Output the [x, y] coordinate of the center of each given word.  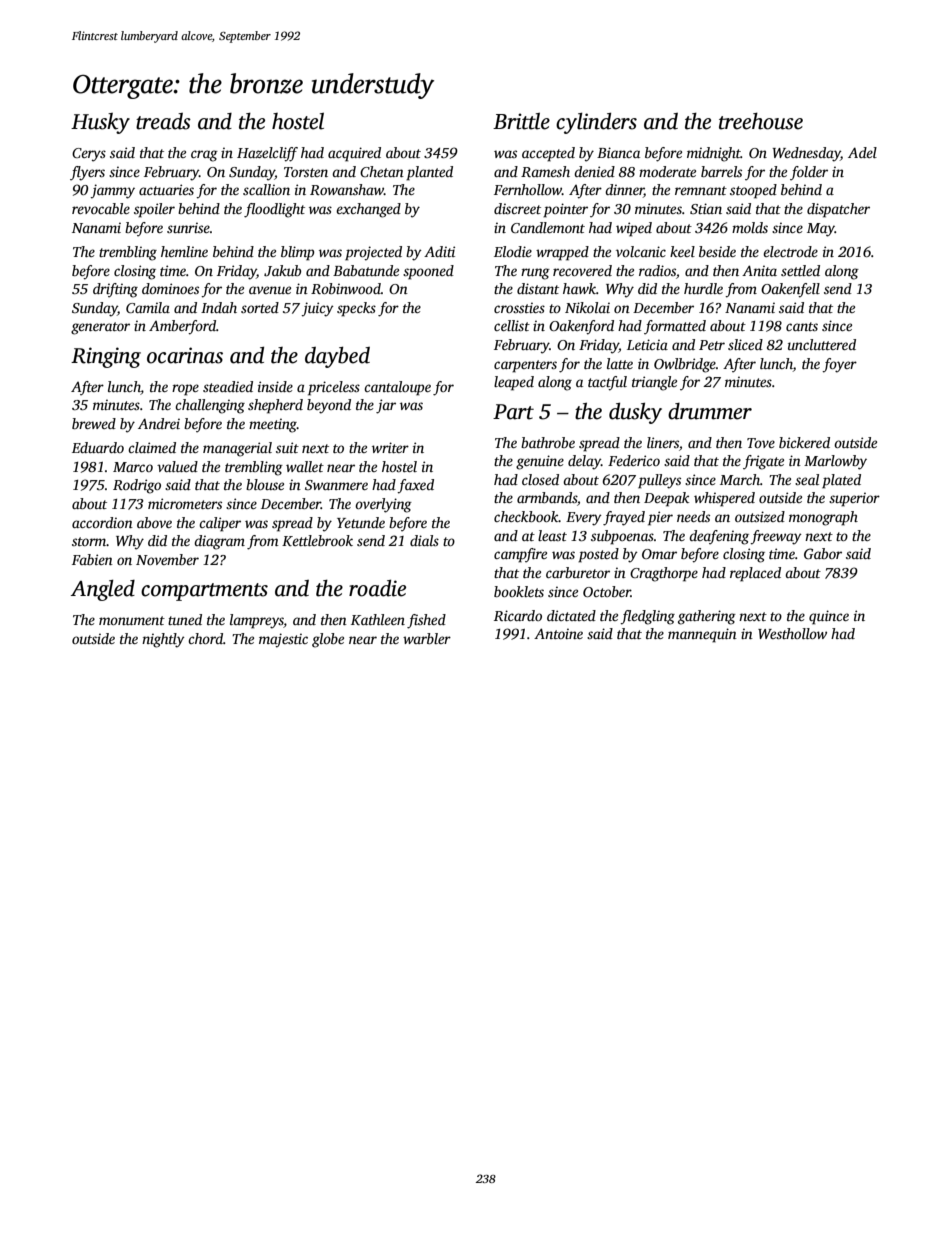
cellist [512, 325]
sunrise [188, 227]
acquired [354, 154]
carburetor [578, 572]
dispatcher [838, 210]
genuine [540, 462]
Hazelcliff [267, 154]
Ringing [106, 357]
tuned [185, 619]
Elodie [513, 251]
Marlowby [835, 462]
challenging [210, 406]
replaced [755, 574]
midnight [714, 154]
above [154, 522]
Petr [712, 345]
